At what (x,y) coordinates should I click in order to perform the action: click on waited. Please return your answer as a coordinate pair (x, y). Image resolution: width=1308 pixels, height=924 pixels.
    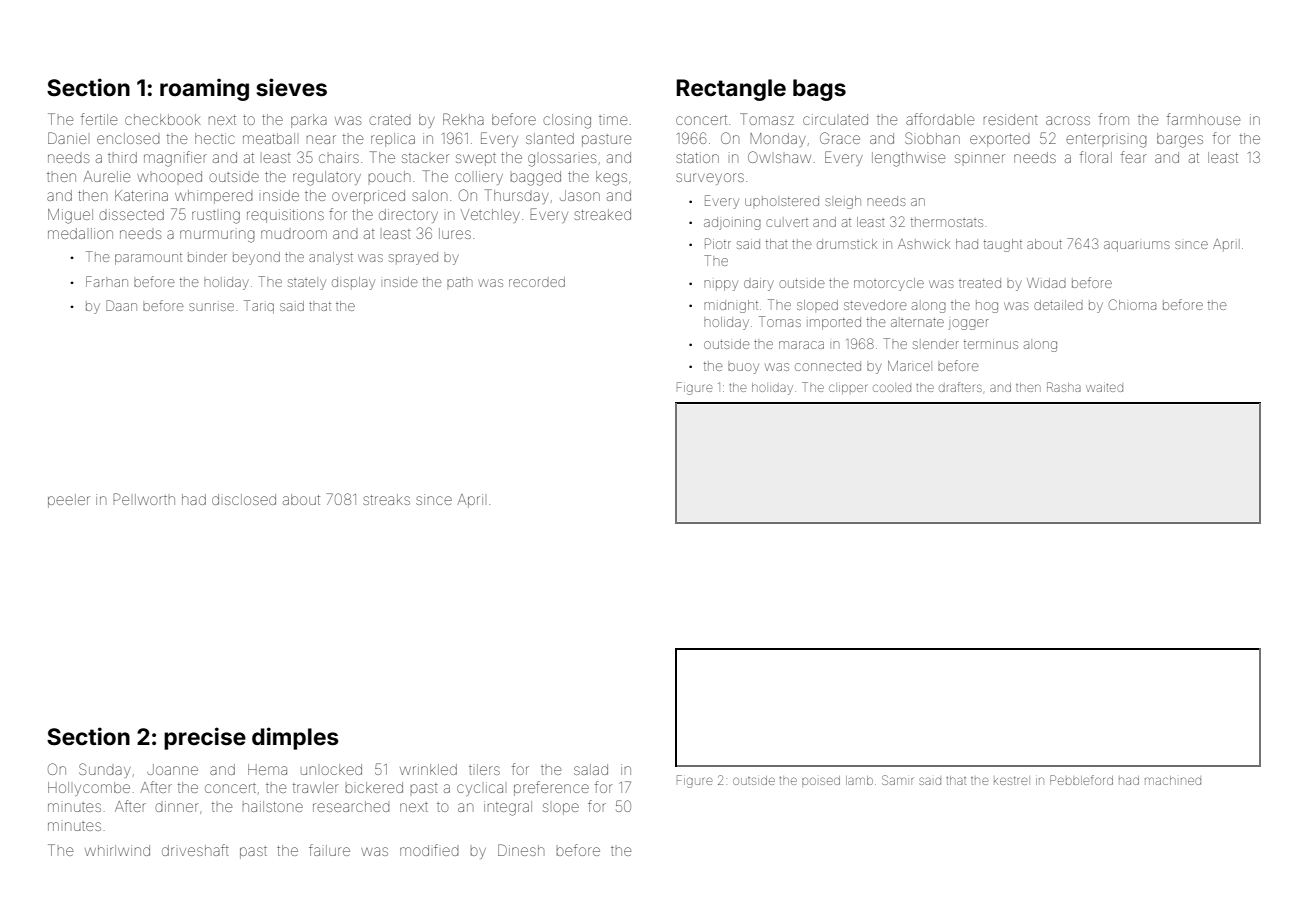
    Looking at the image, I should click on (1104, 388).
